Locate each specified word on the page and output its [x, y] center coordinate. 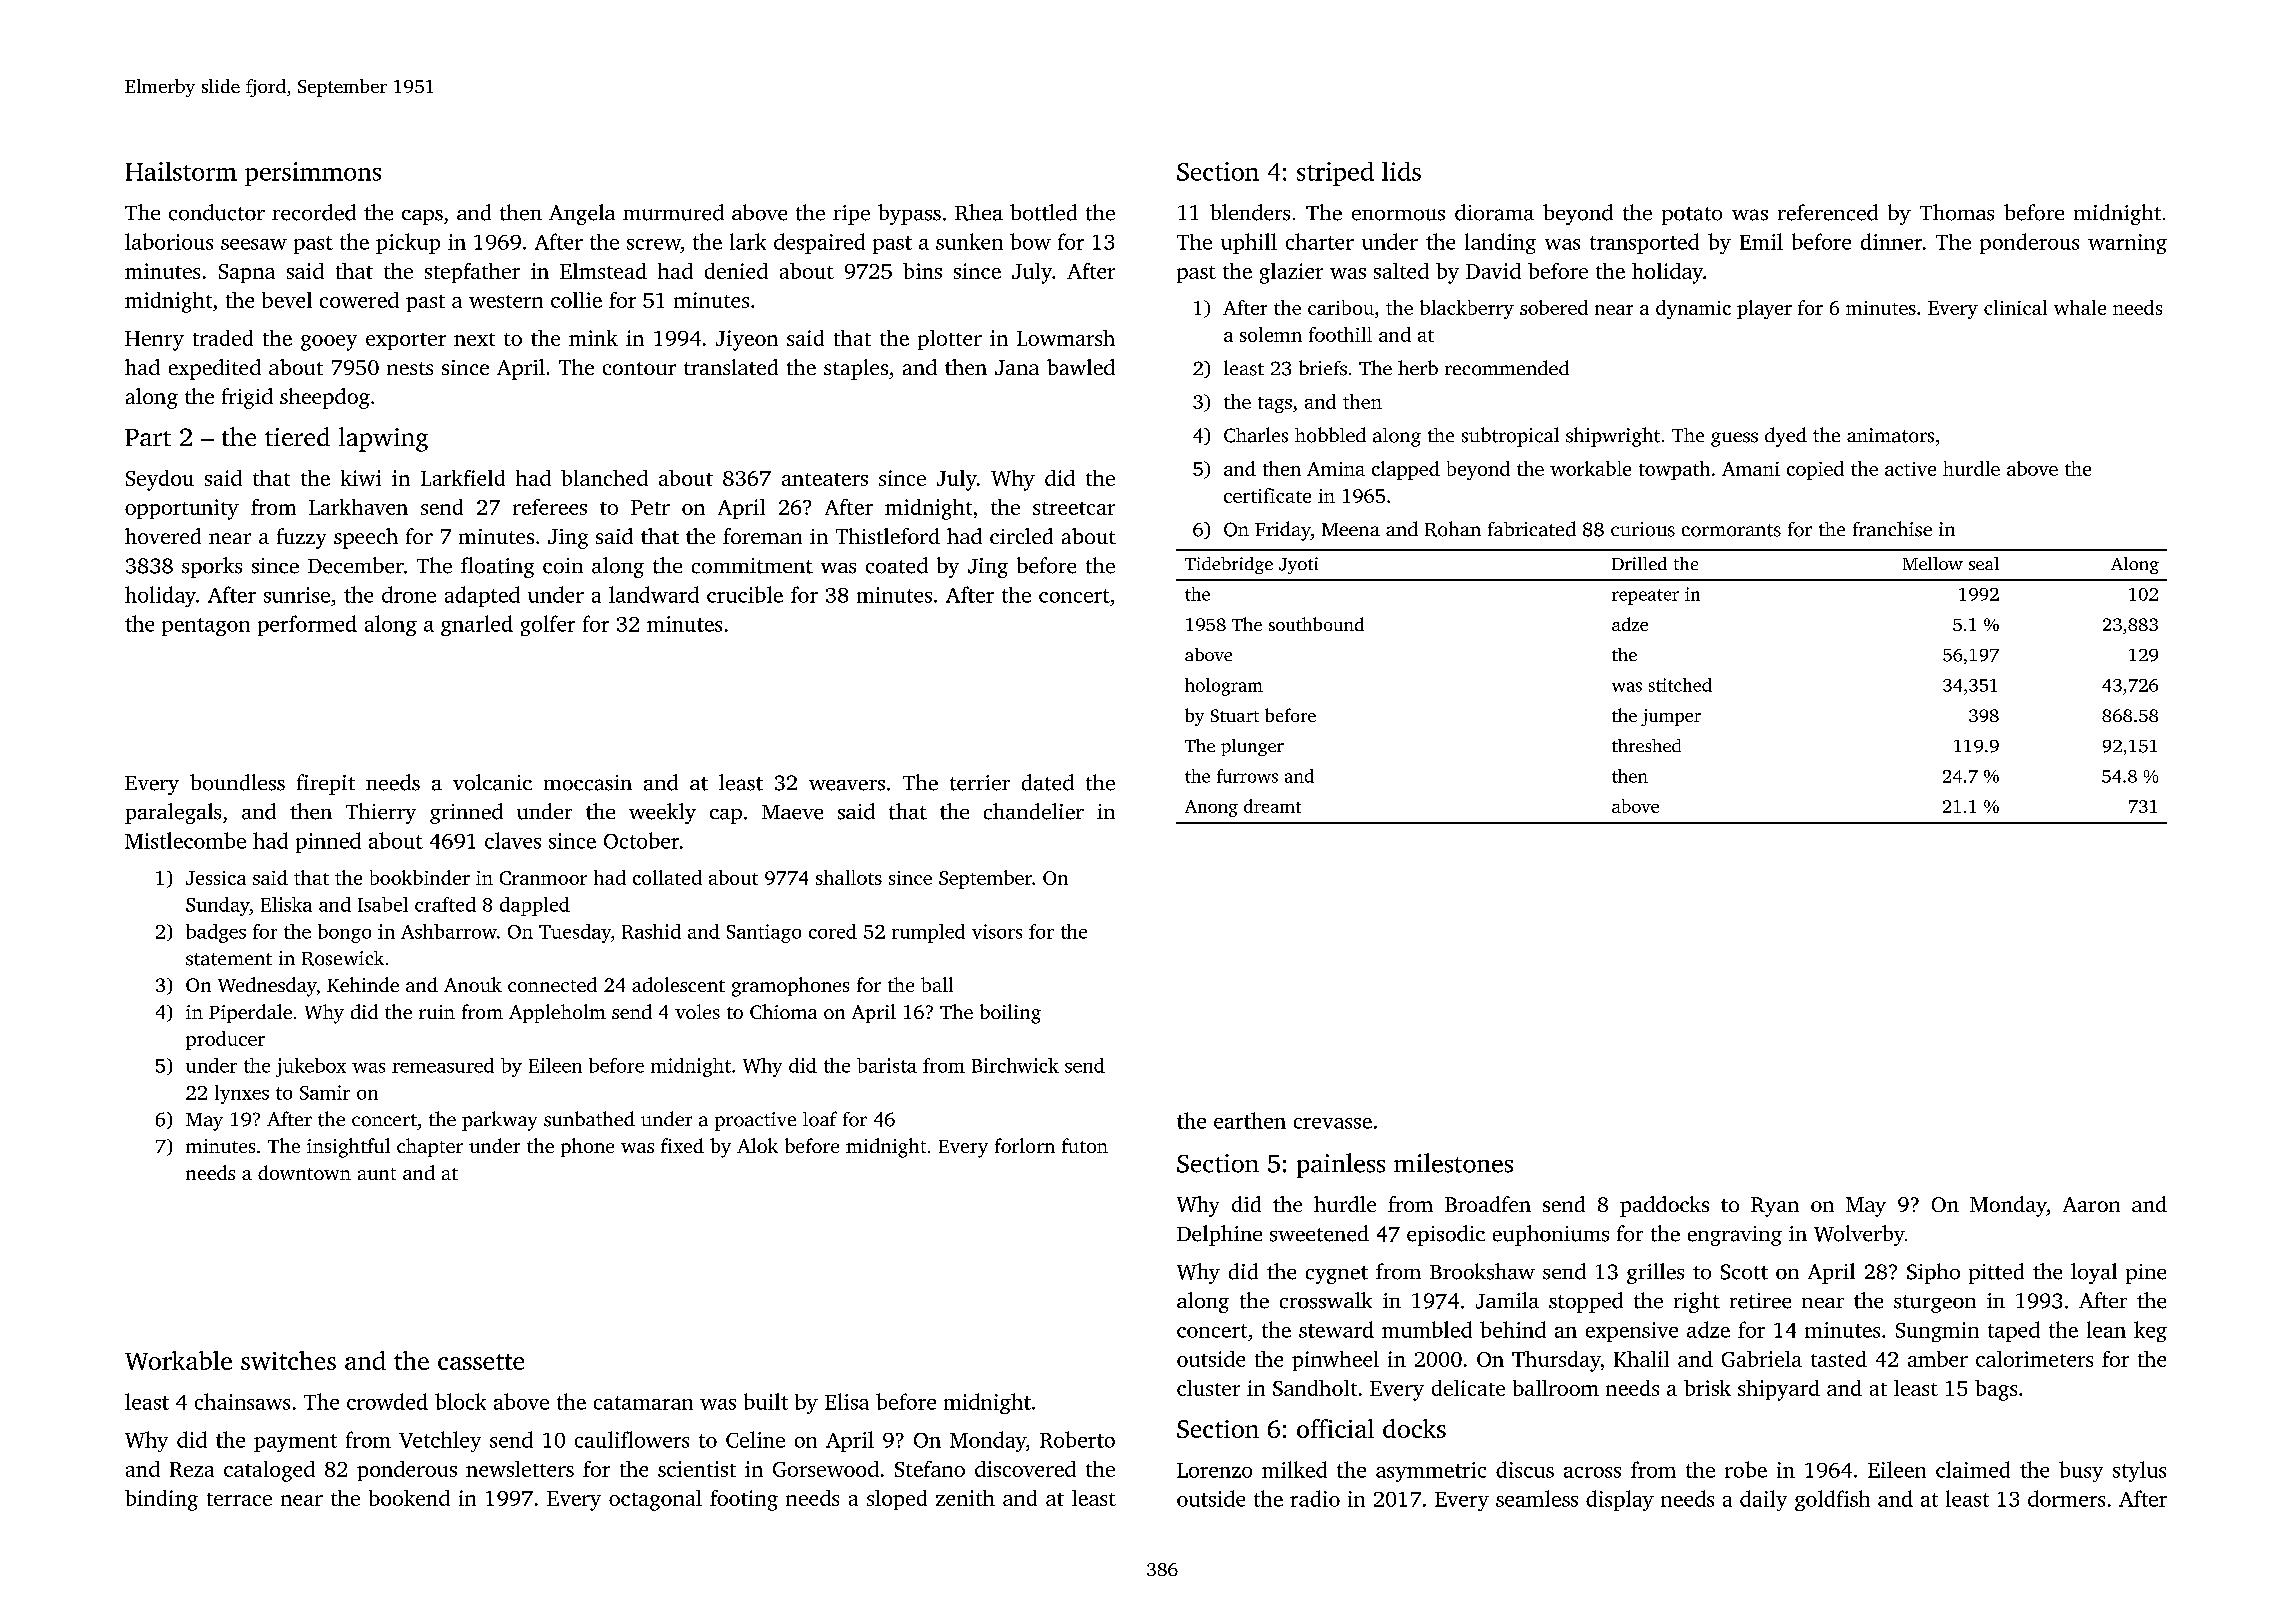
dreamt [1272, 806]
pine [2146, 1274]
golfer [548, 625]
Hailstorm [181, 171]
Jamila [1507, 1300]
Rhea [979, 212]
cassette [481, 1362]
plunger [1252, 747]
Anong [1211, 808]
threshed [1646, 745]
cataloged [269, 1471]
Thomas [1957, 212]
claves [513, 840]
